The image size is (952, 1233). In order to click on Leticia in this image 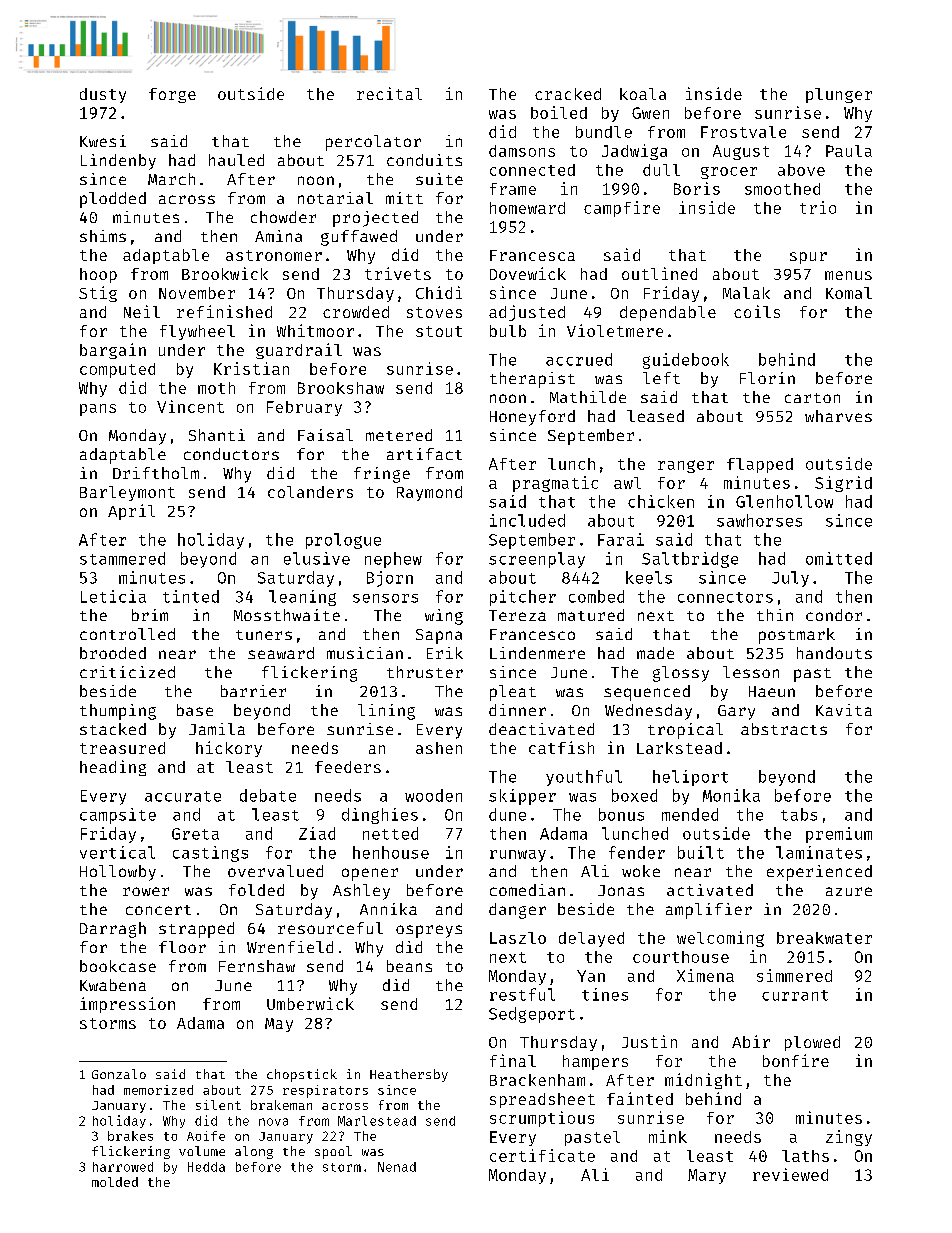, I will do `click(113, 596)`.
